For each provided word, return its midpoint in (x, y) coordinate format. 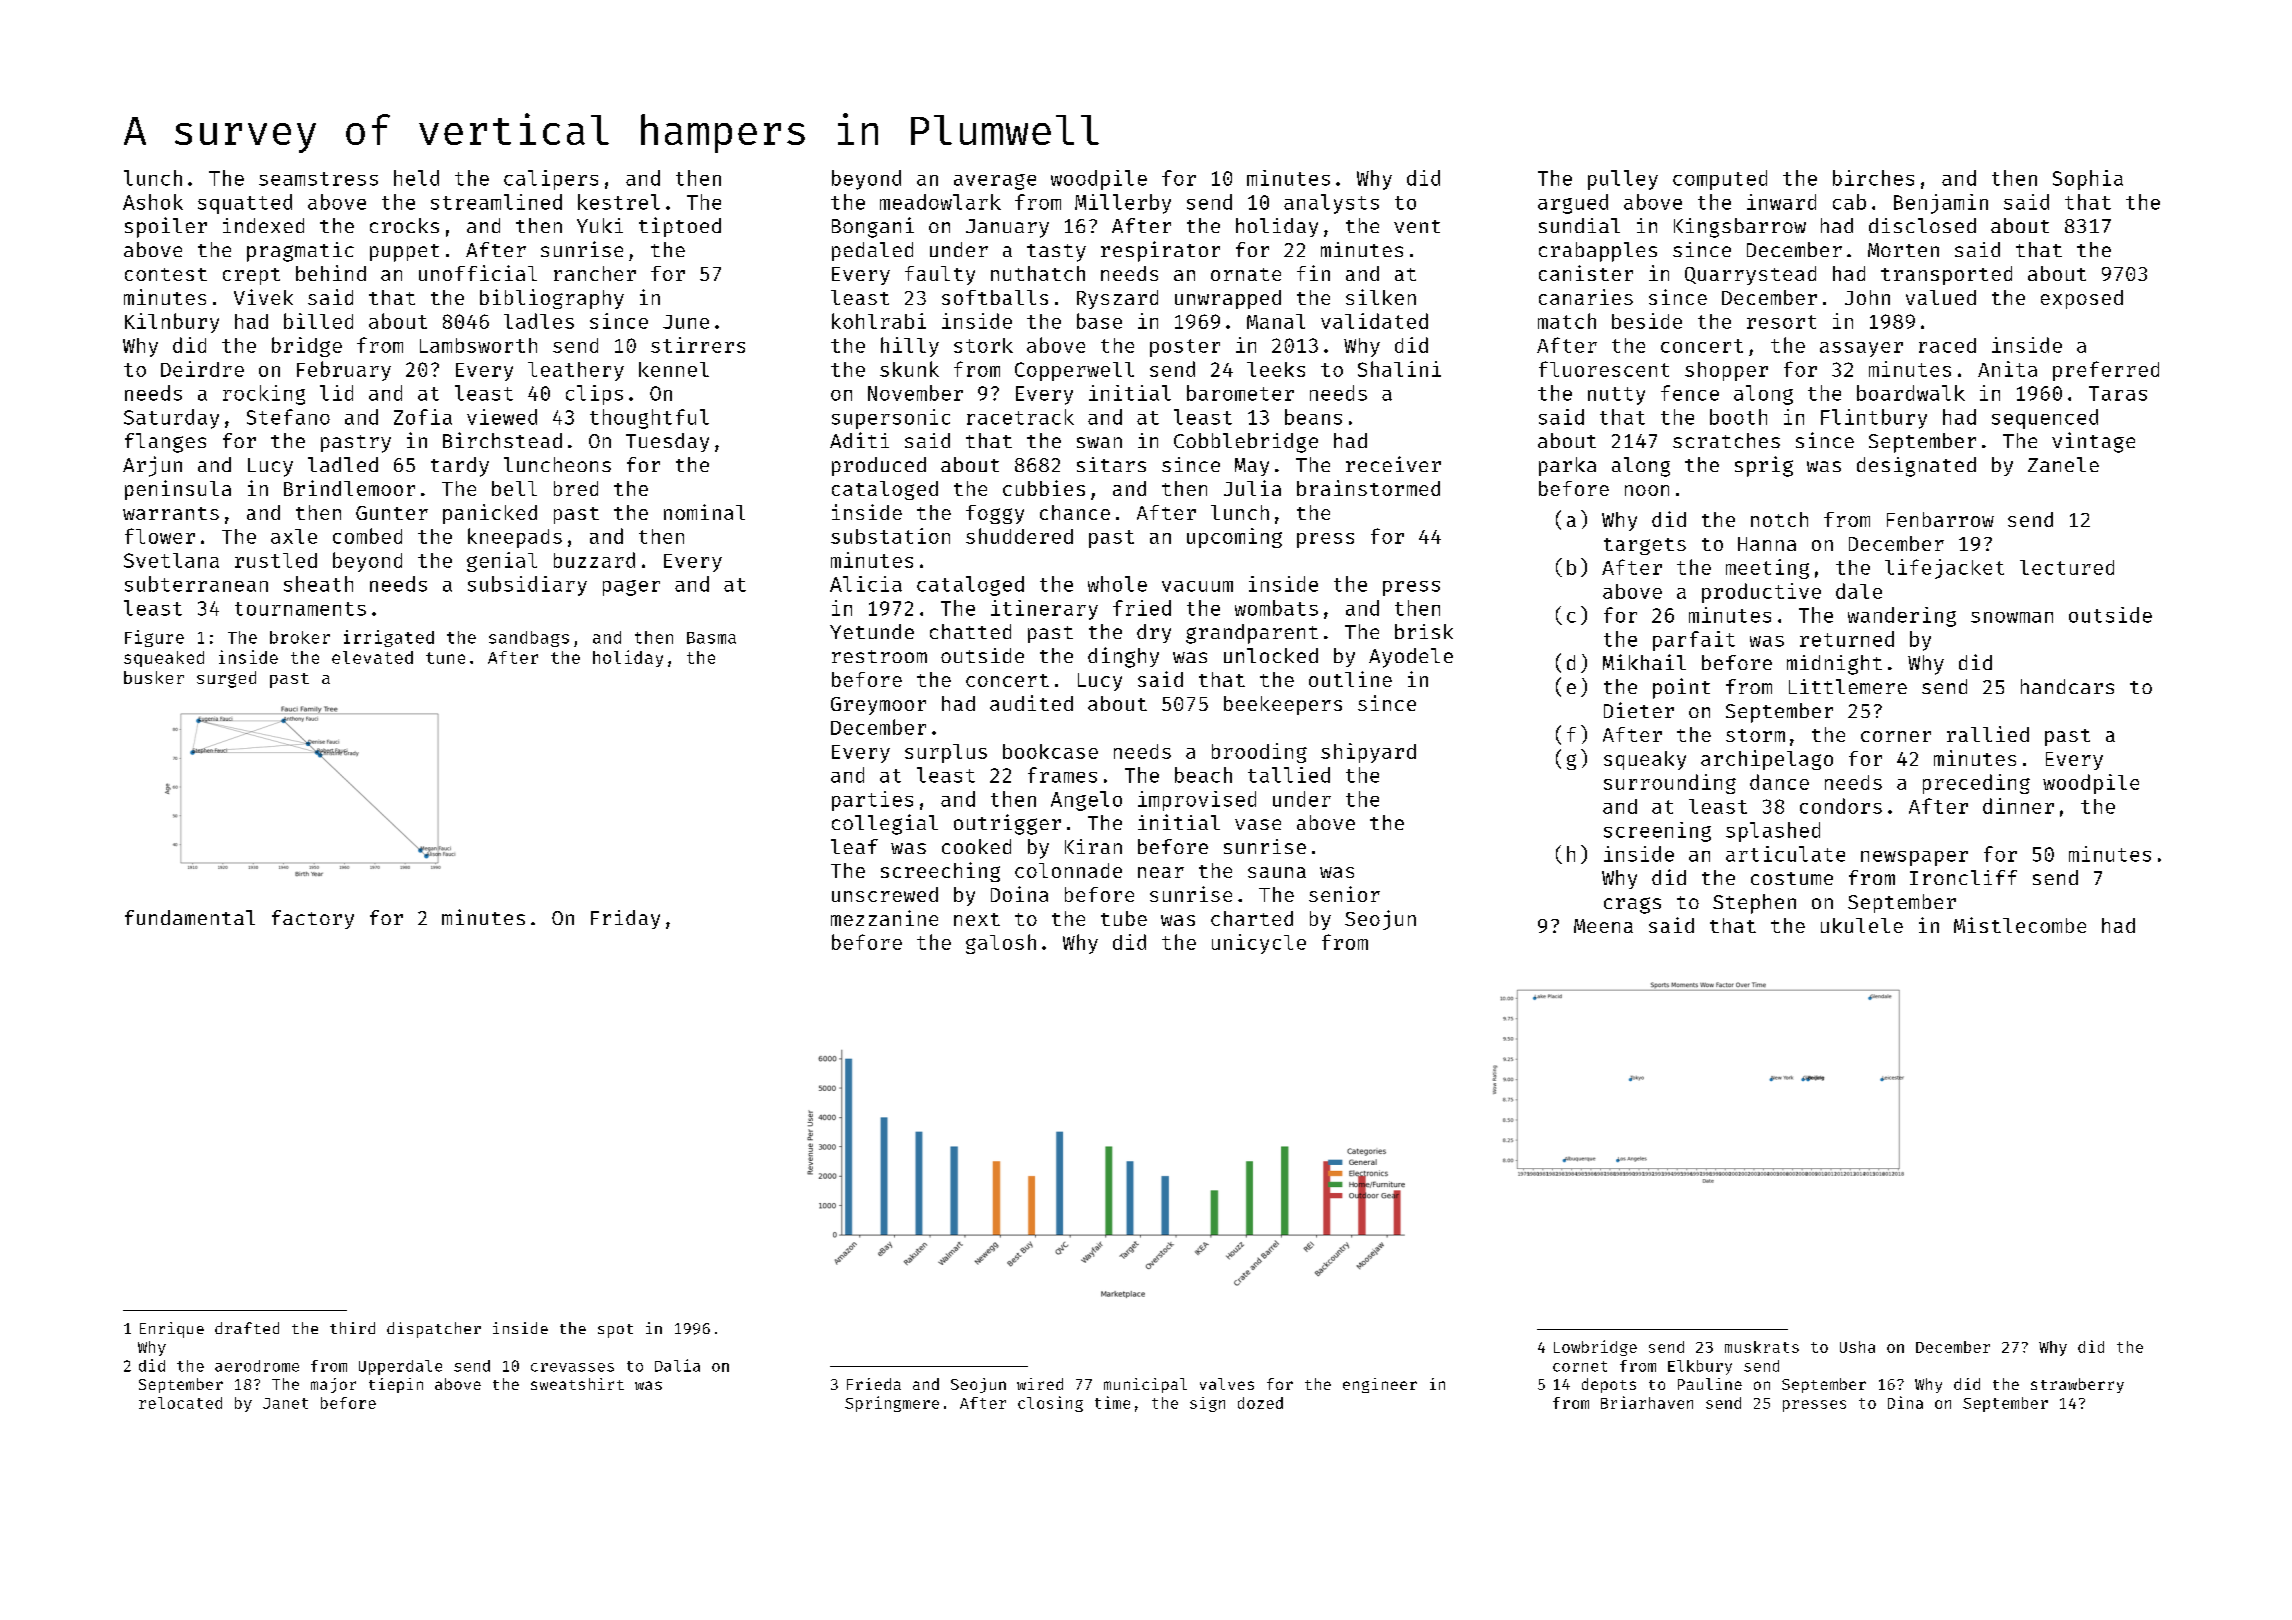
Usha (1857, 1347)
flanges (165, 443)
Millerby (1123, 204)
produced (879, 466)
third (352, 1328)
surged (226, 679)
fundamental (190, 917)
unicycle (1259, 944)
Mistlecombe (2020, 925)
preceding (1976, 784)
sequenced (2045, 419)
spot (615, 1331)
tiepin (396, 1385)
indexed (263, 225)
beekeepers (1283, 705)
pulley (1623, 180)
